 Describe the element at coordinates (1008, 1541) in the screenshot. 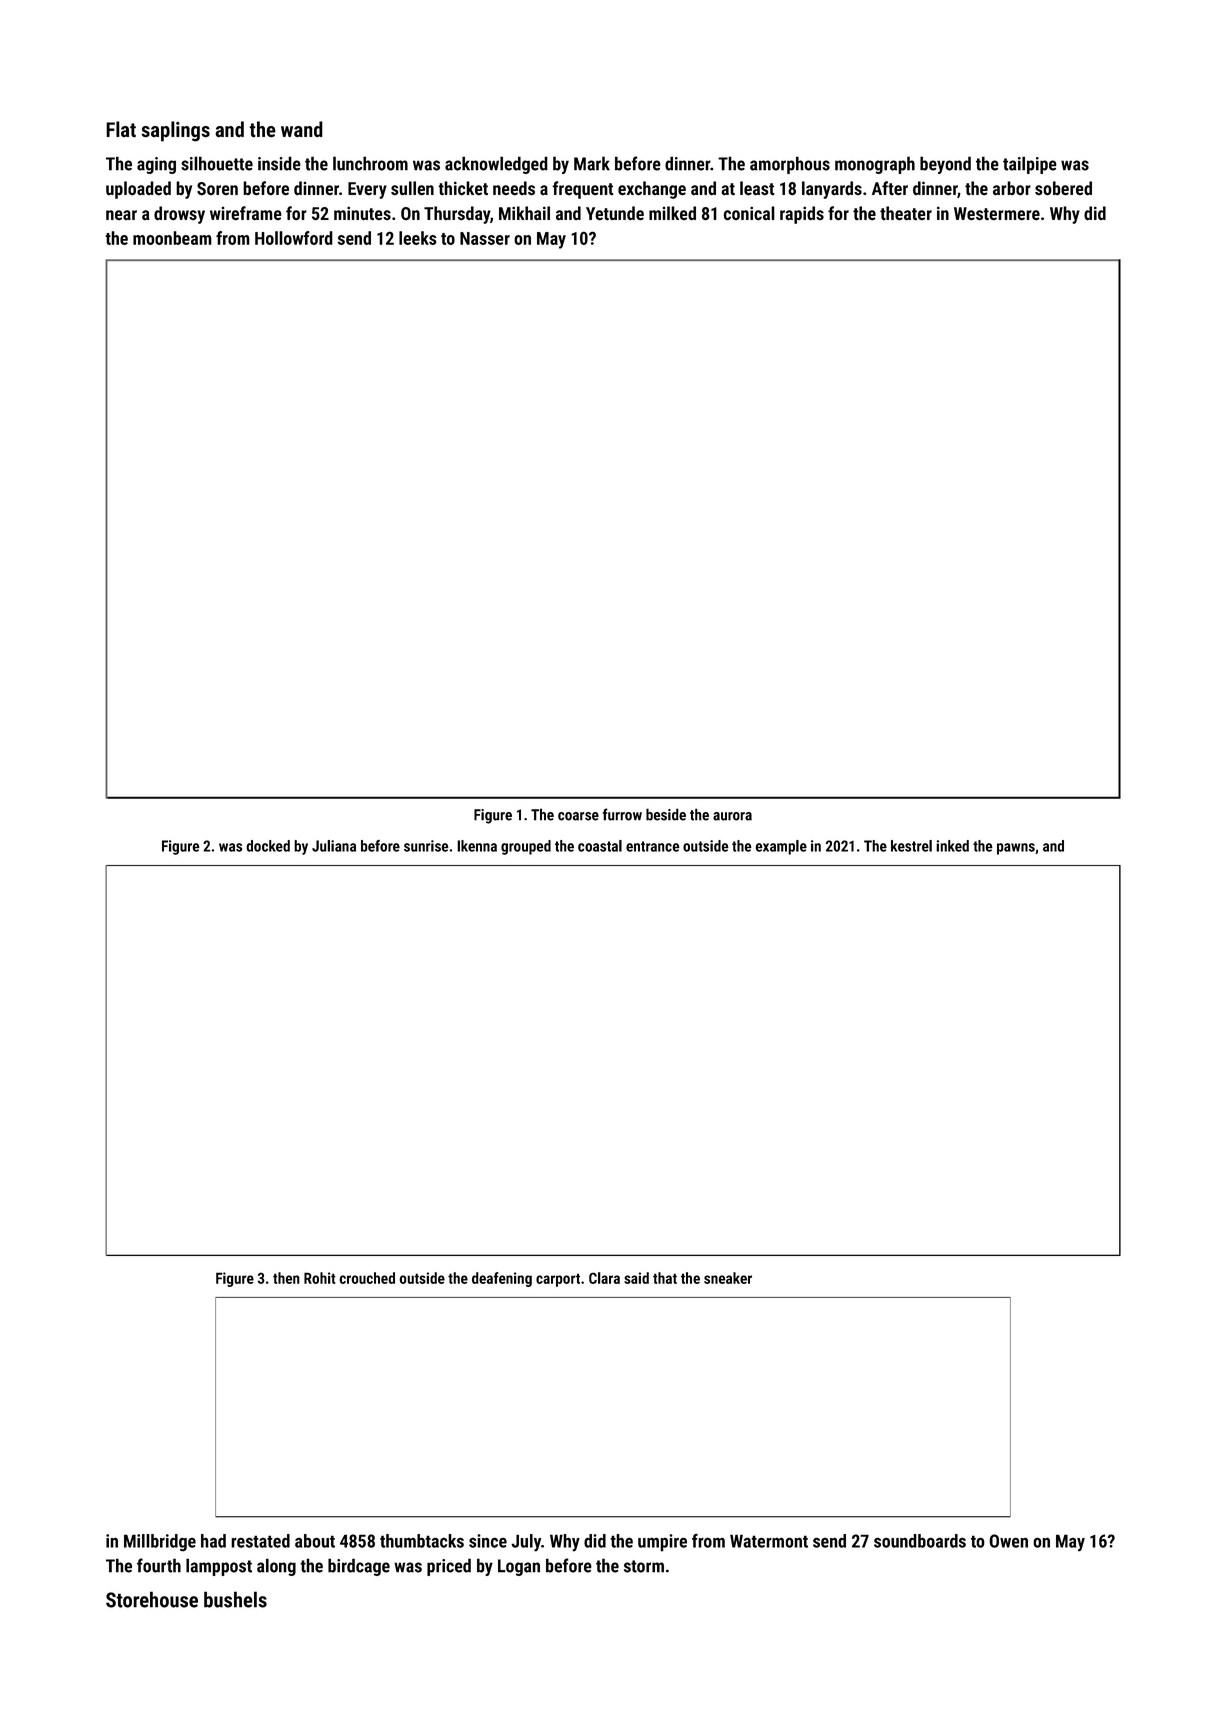

I see `Owen` at that location.
